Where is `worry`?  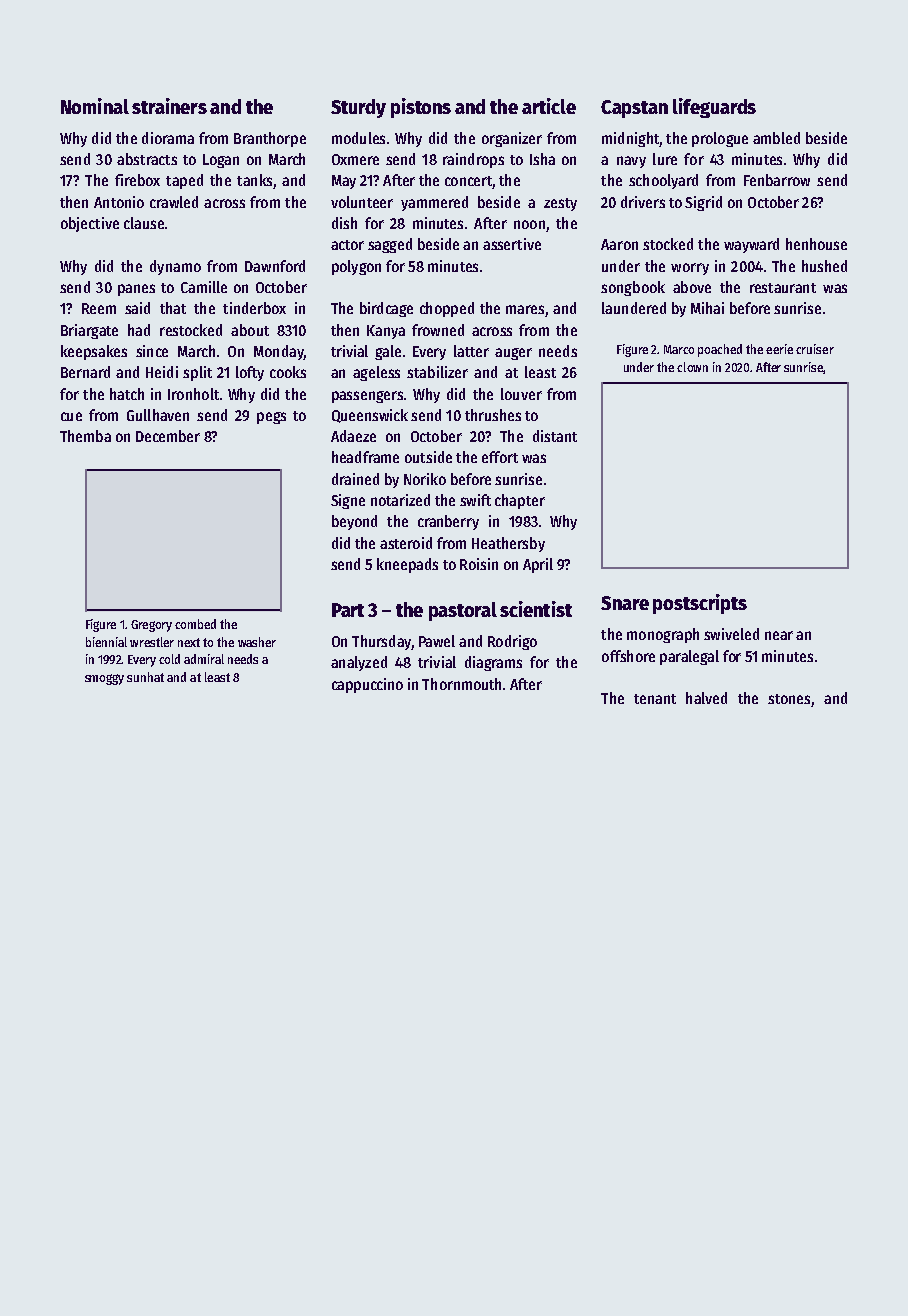 worry is located at coordinates (690, 269).
